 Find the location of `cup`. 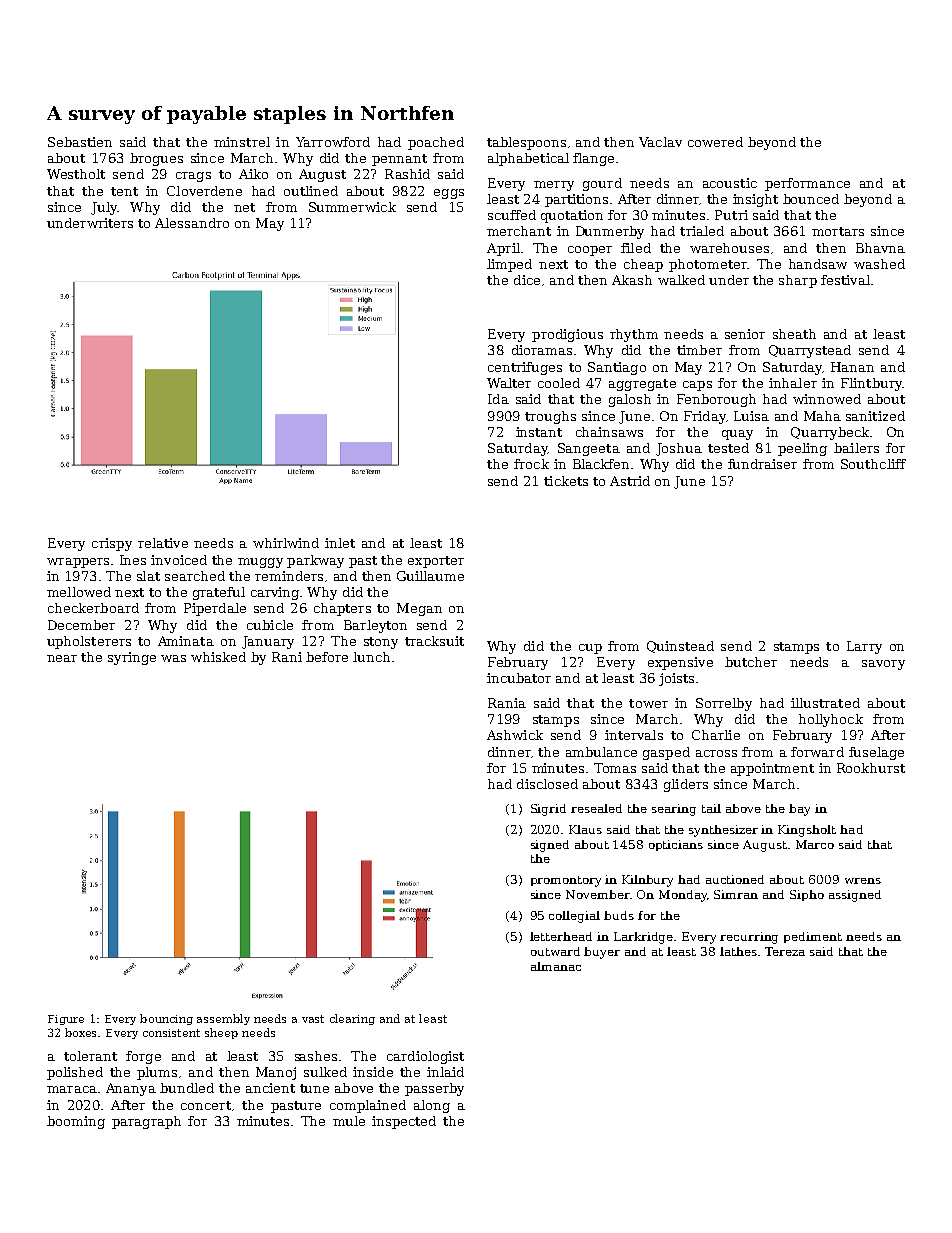

cup is located at coordinates (590, 649).
